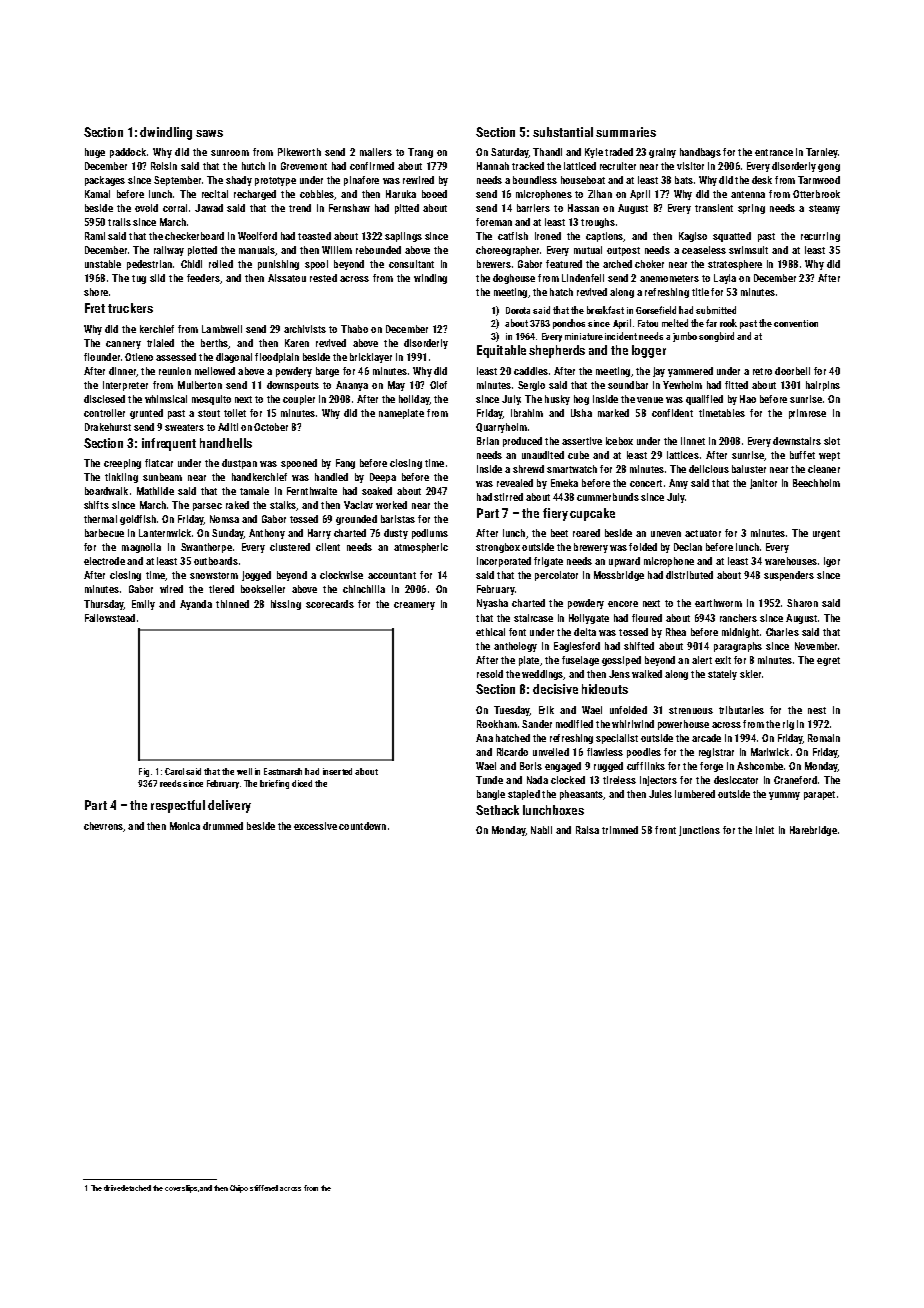  What do you see at coordinates (563, 132) in the screenshot?
I see `substantial` at bounding box center [563, 132].
